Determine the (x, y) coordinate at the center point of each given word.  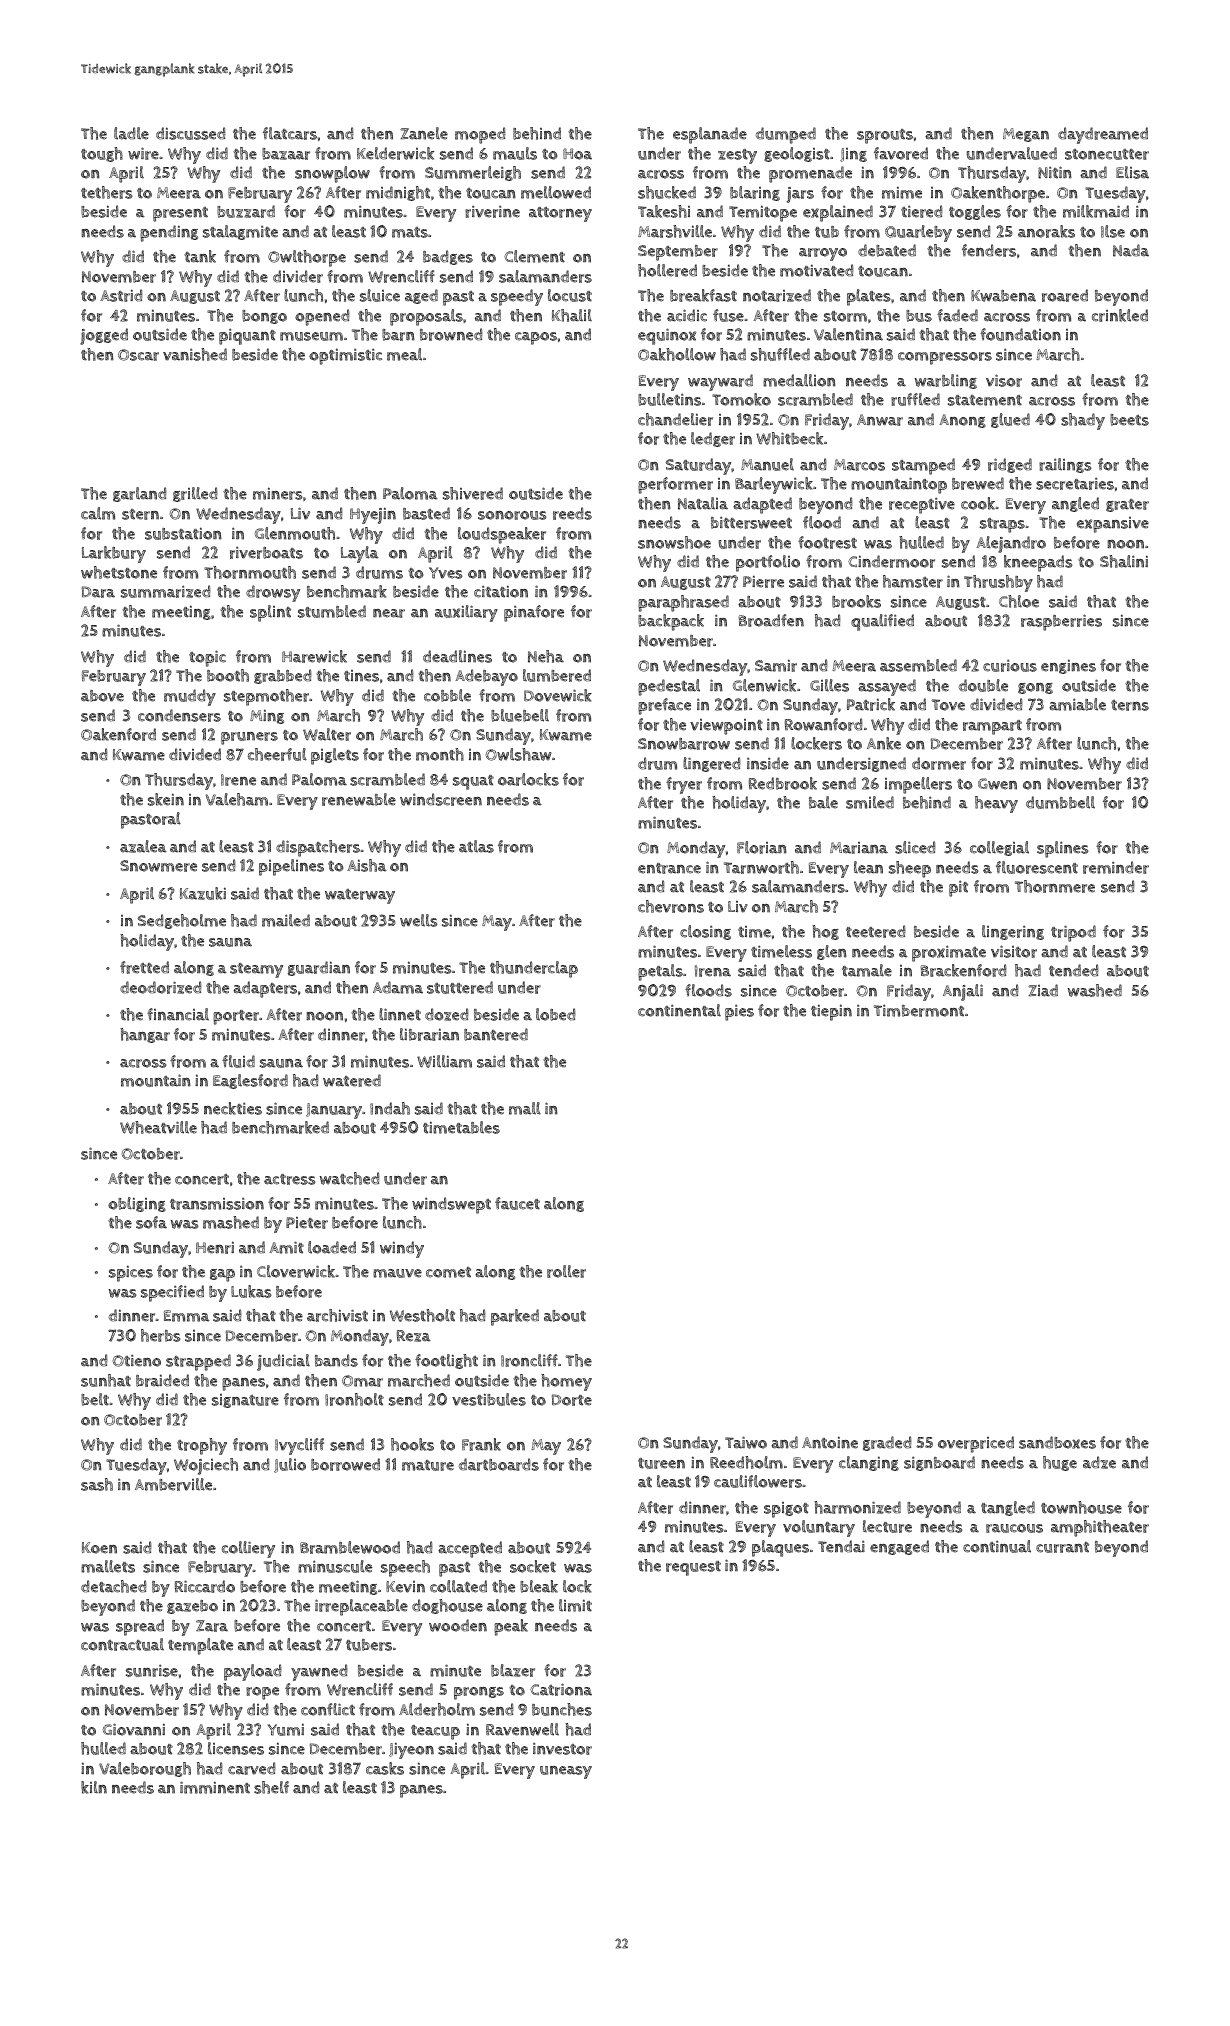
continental (679, 1010)
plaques (780, 1548)
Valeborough (145, 1769)
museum (311, 336)
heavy (996, 804)
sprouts (885, 136)
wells (418, 920)
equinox (667, 336)
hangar (145, 1035)
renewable (359, 799)
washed (1095, 990)
